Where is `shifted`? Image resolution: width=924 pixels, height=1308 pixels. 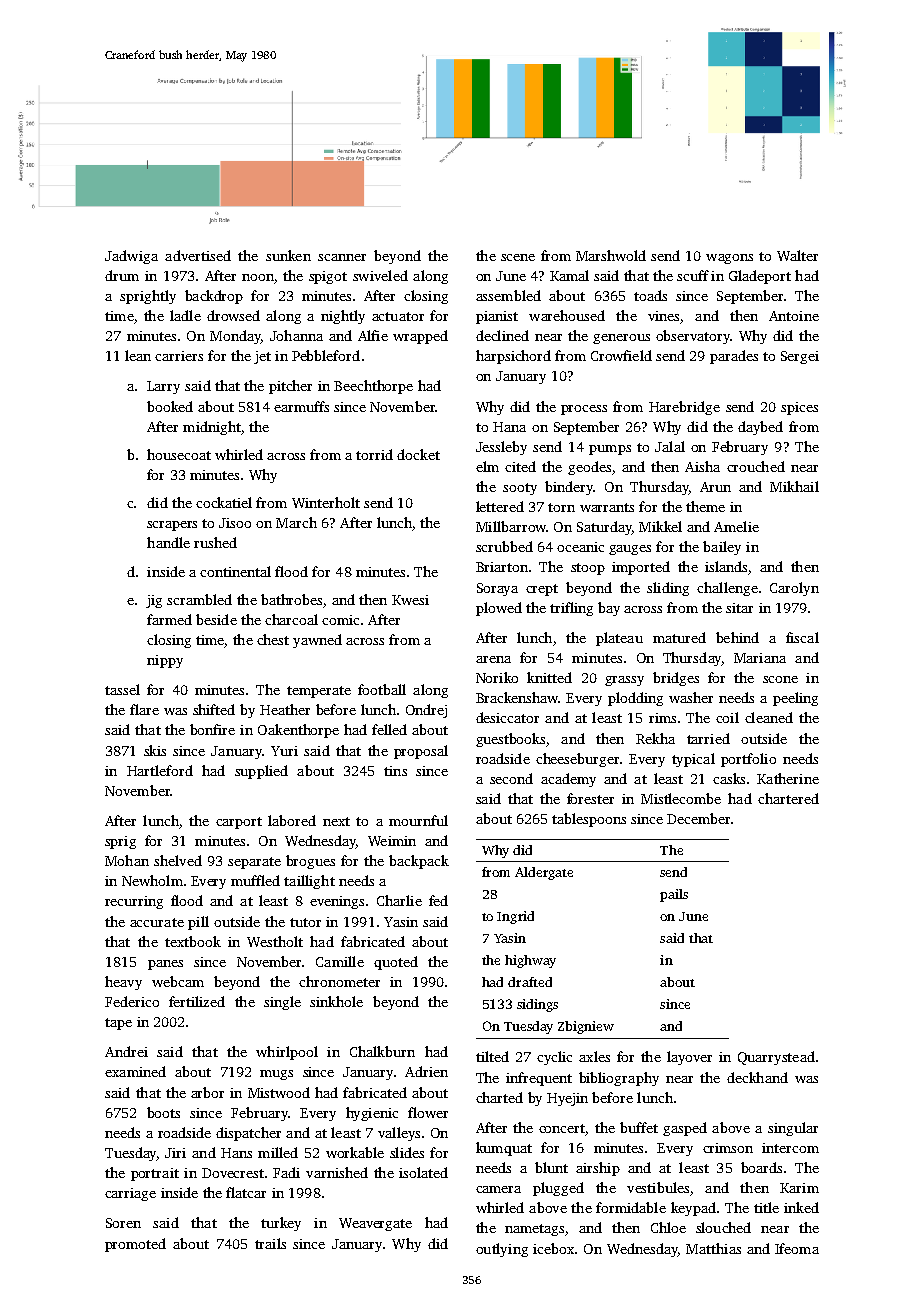 shifted is located at coordinates (214, 709).
